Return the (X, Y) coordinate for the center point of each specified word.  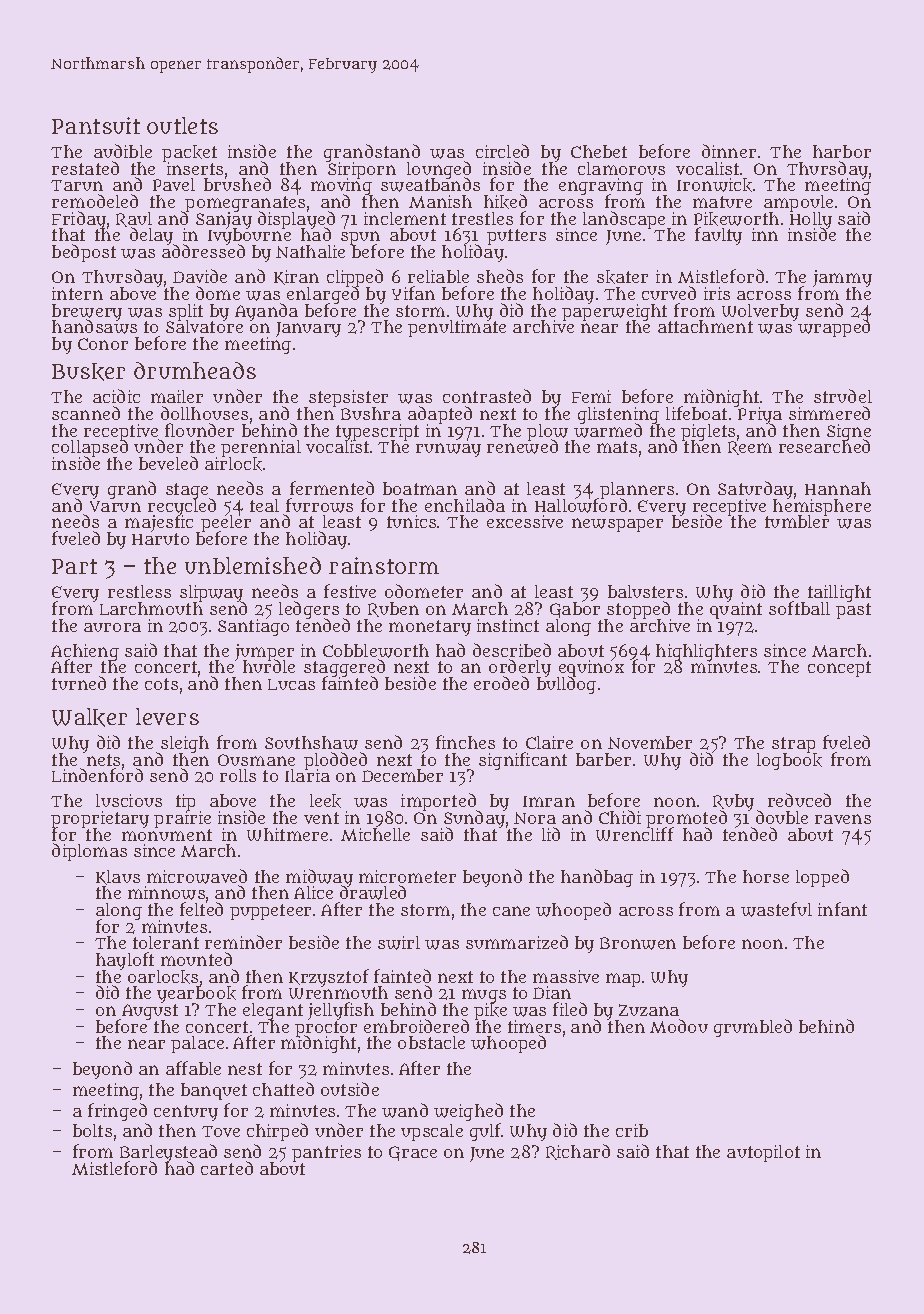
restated (85, 168)
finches (465, 742)
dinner (729, 151)
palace (197, 1044)
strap (794, 745)
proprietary (100, 819)
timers (534, 1026)
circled (502, 151)
